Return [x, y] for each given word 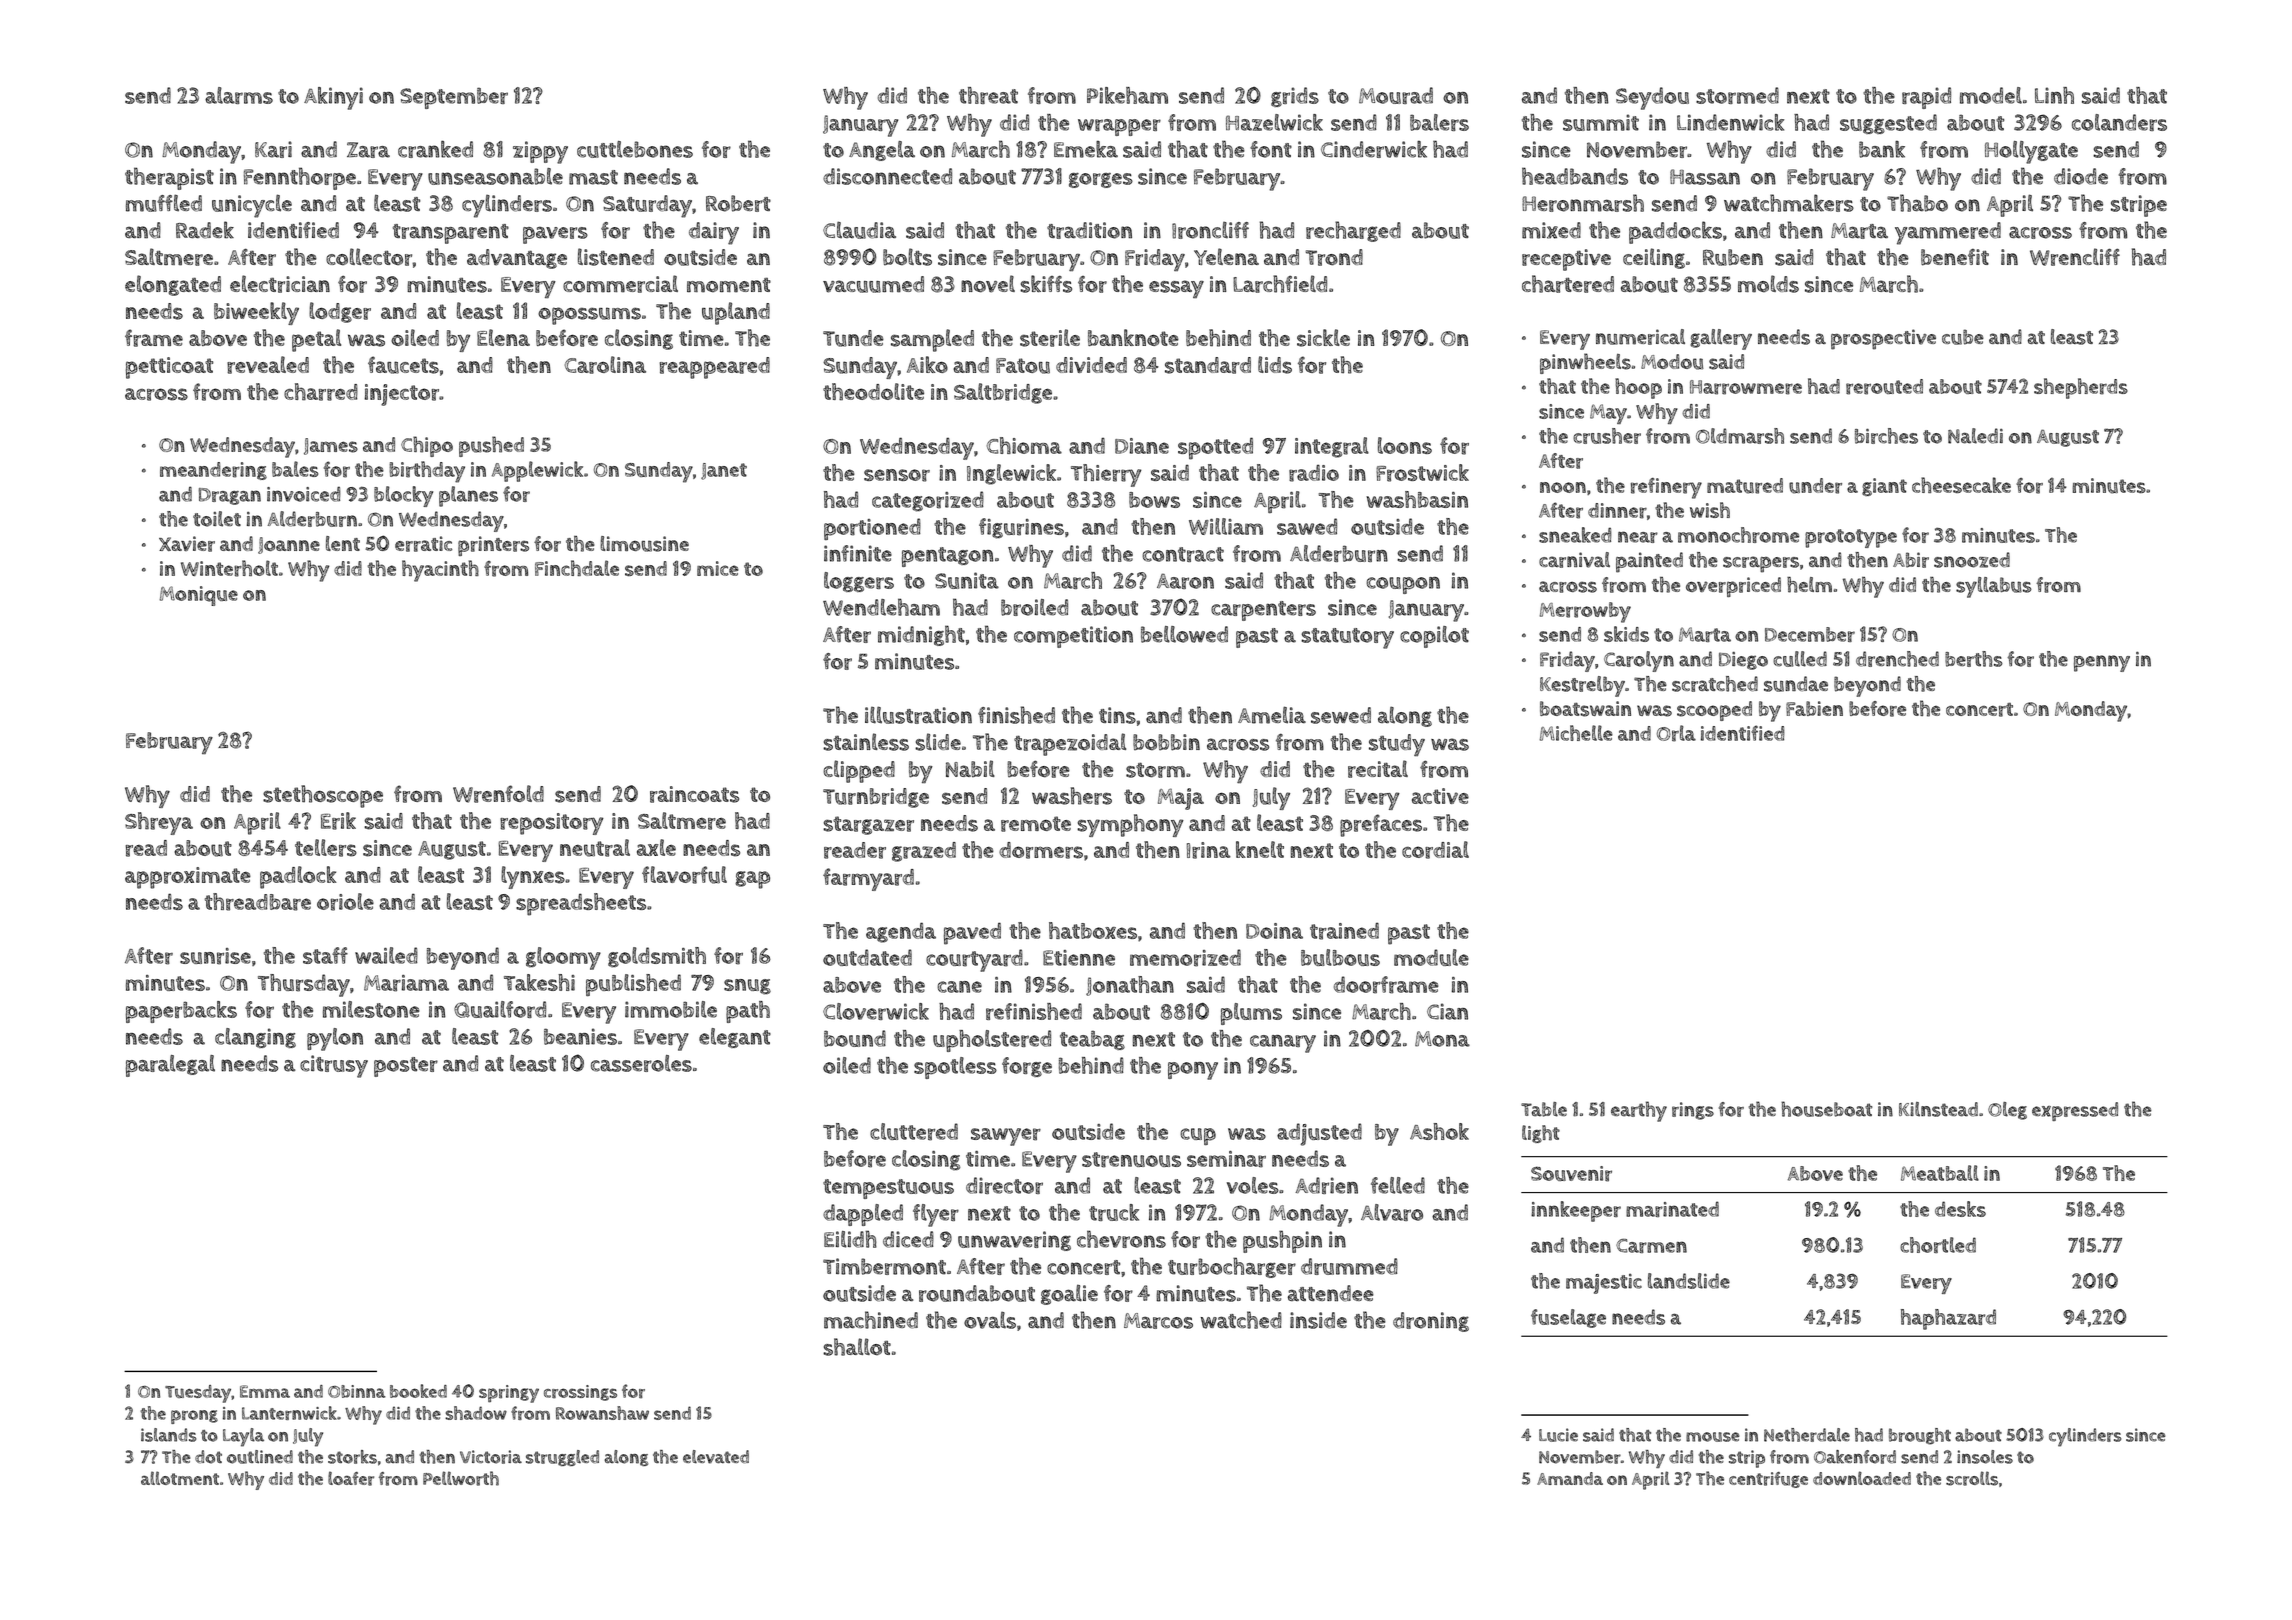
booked [418, 1391]
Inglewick [1011, 474]
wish [1710, 510]
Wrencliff [2075, 257]
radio [1314, 473]
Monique [198, 596]
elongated [173, 285]
